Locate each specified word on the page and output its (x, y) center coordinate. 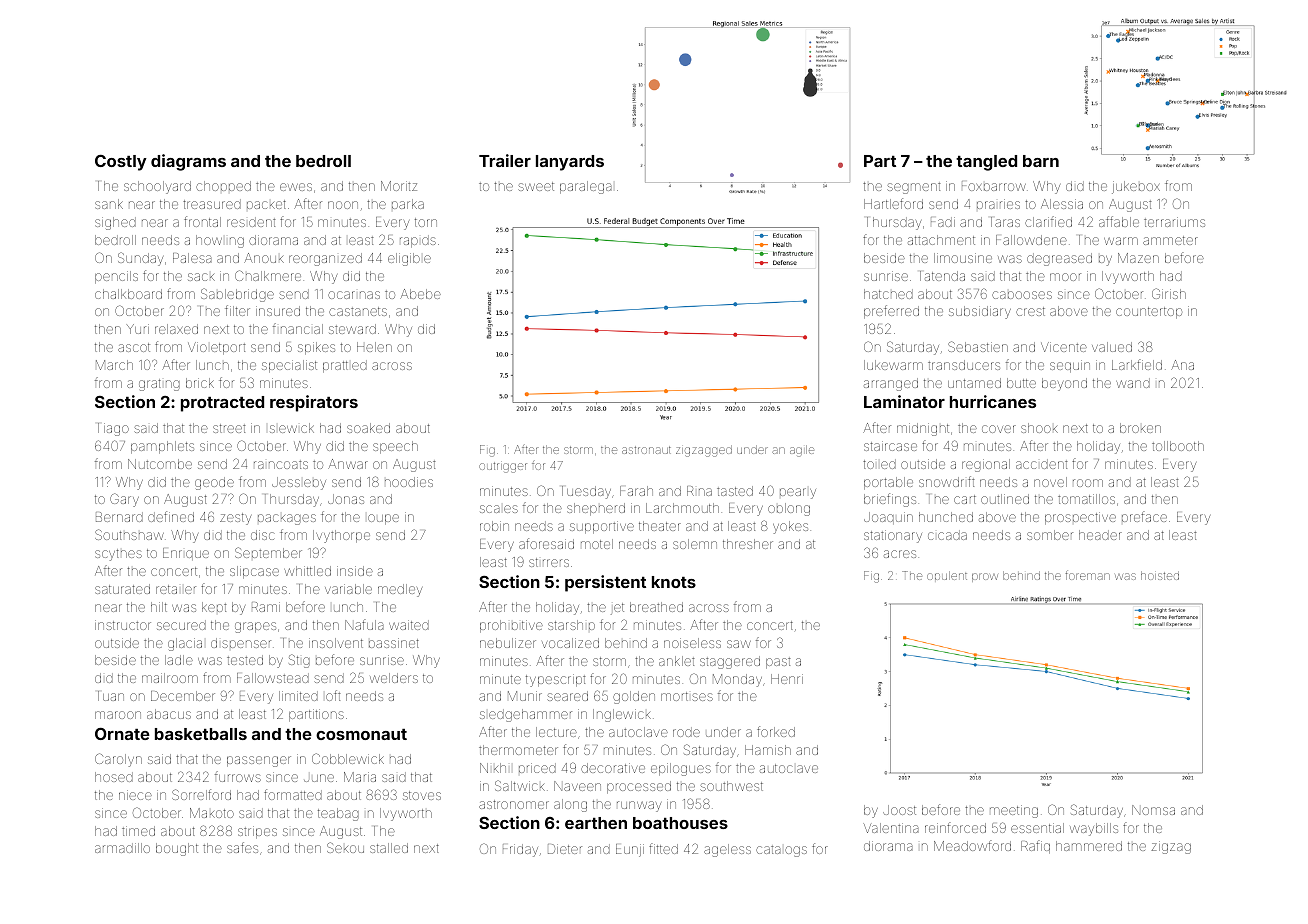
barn (1041, 161)
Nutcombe (160, 464)
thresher (748, 544)
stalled (389, 848)
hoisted (1160, 575)
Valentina (891, 828)
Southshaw (129, 534)
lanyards (570, 163)
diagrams (188, 162)
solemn (695, 544)
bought (177, 849)
